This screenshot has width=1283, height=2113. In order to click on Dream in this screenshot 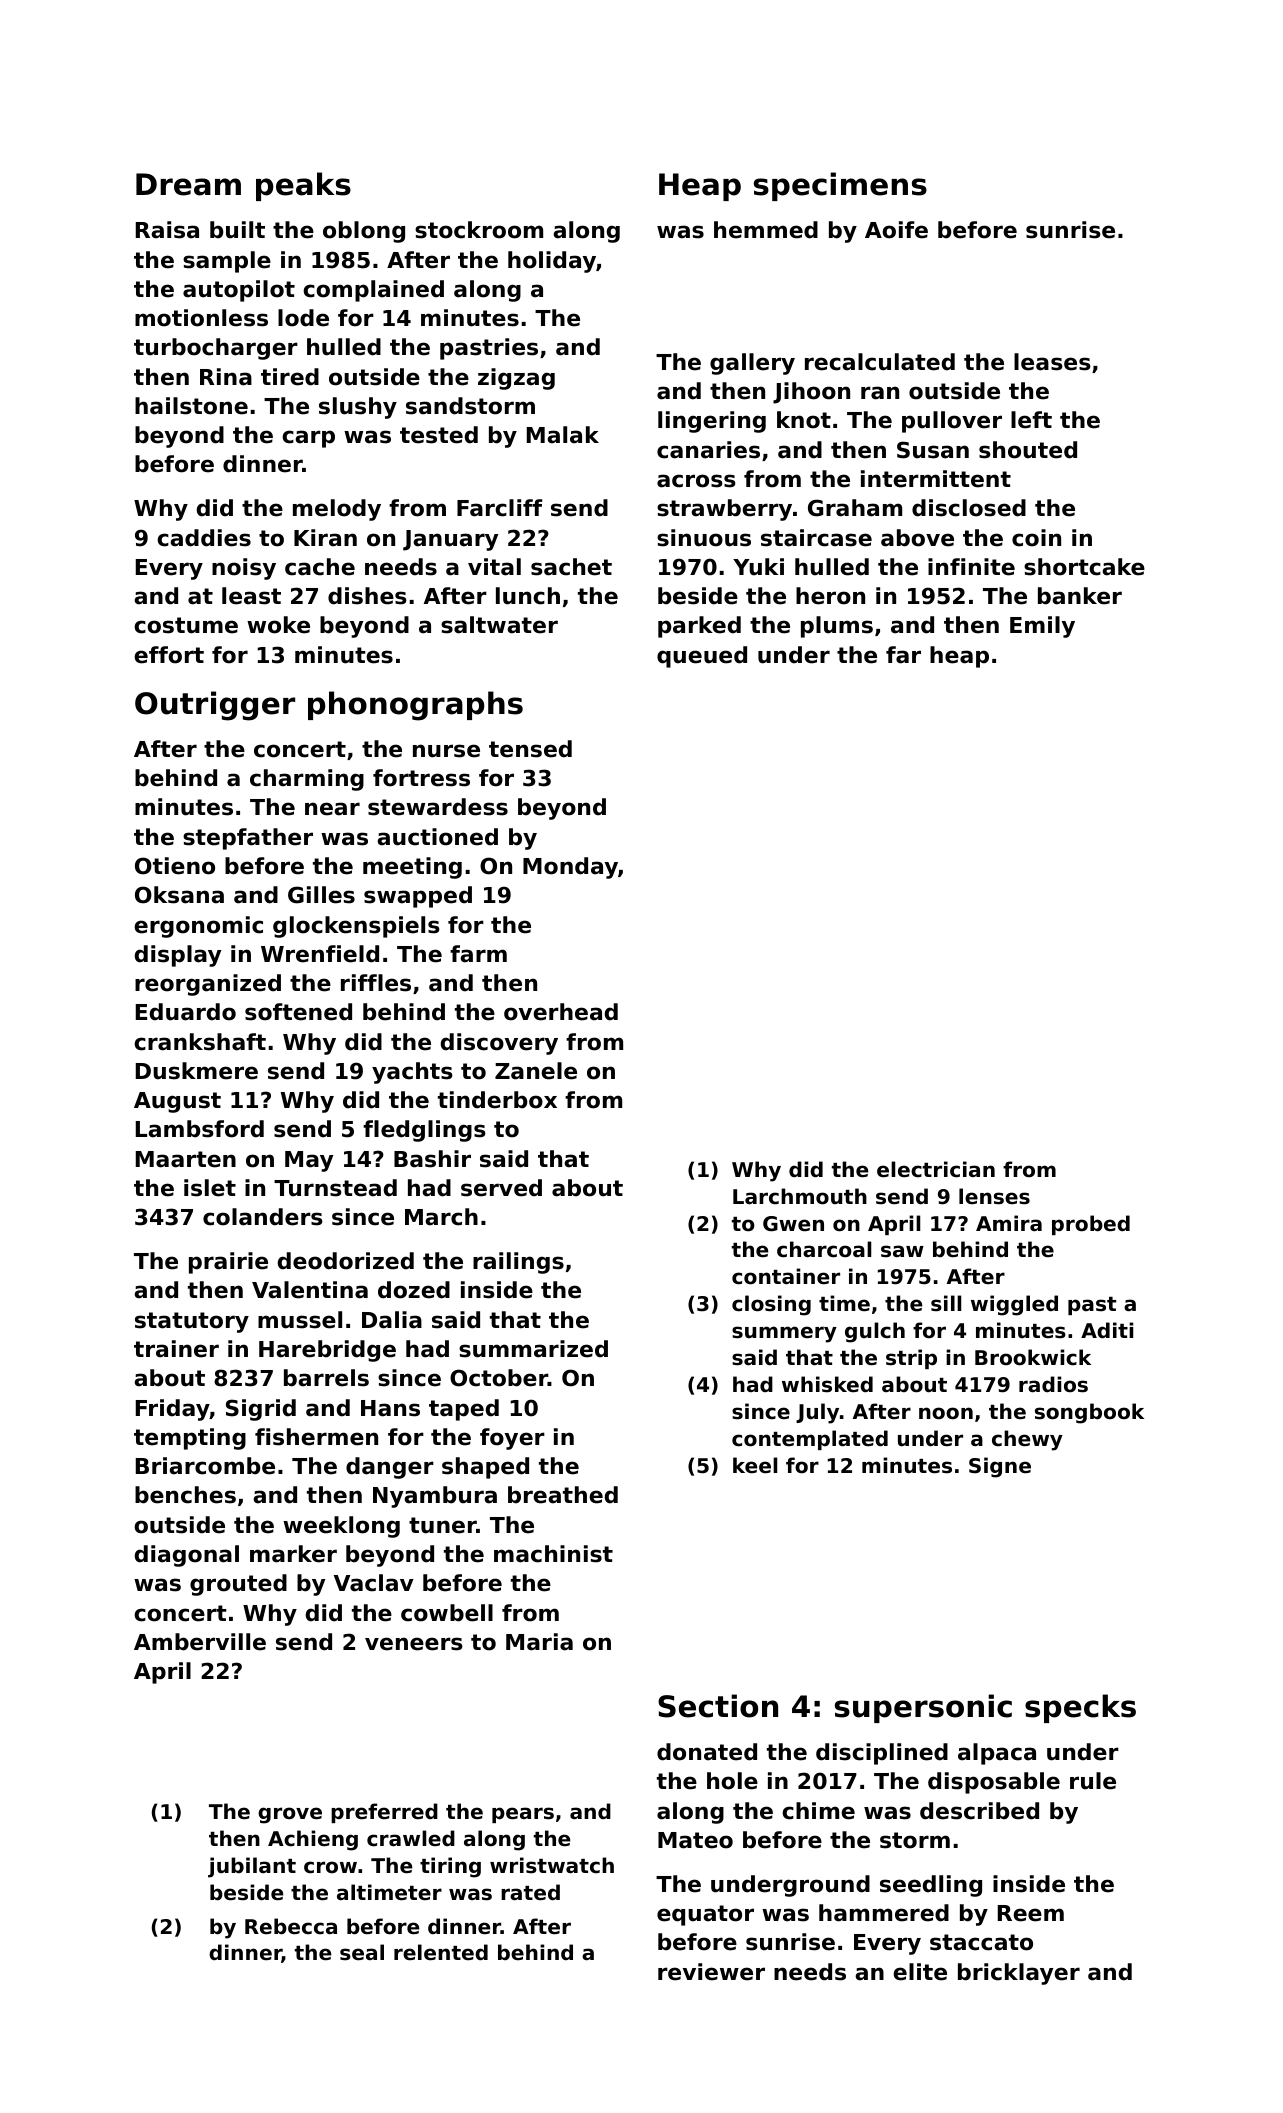, I will do `click(188, 184)`.
